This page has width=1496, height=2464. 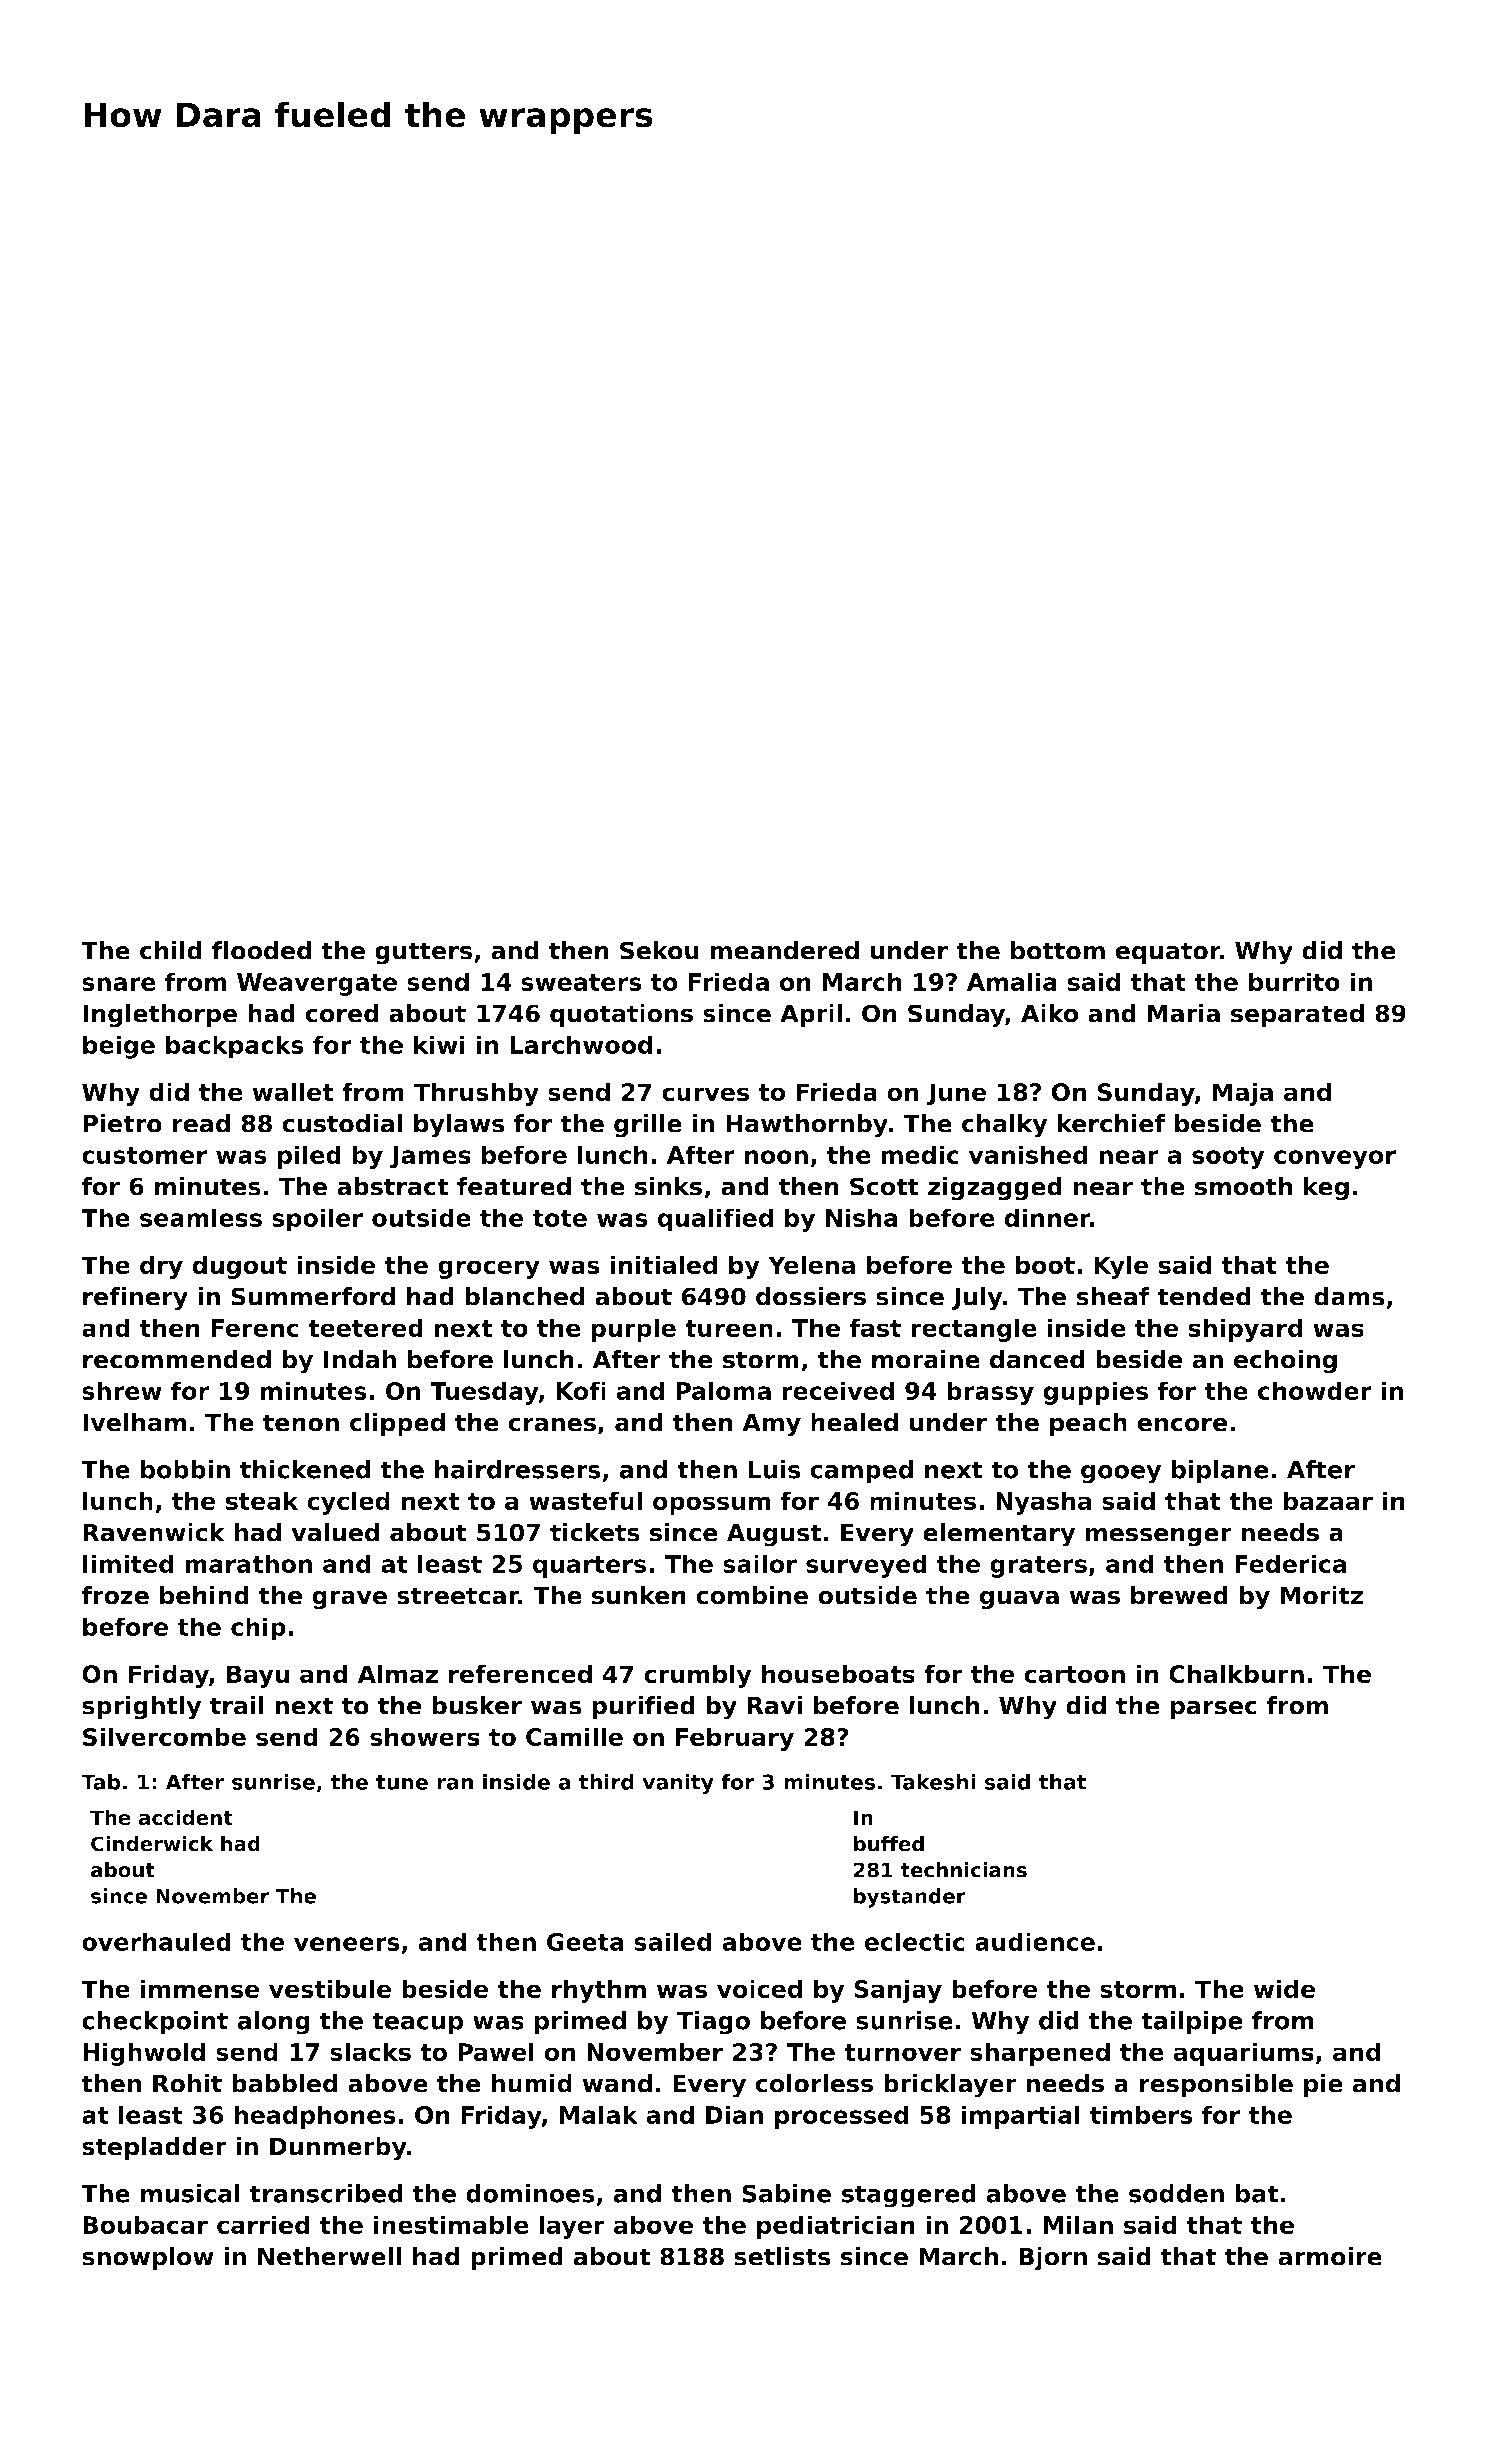 What do you see at coordinates (606, 1782) in the page?
I see `third` at bounding box center [606, 1782].
